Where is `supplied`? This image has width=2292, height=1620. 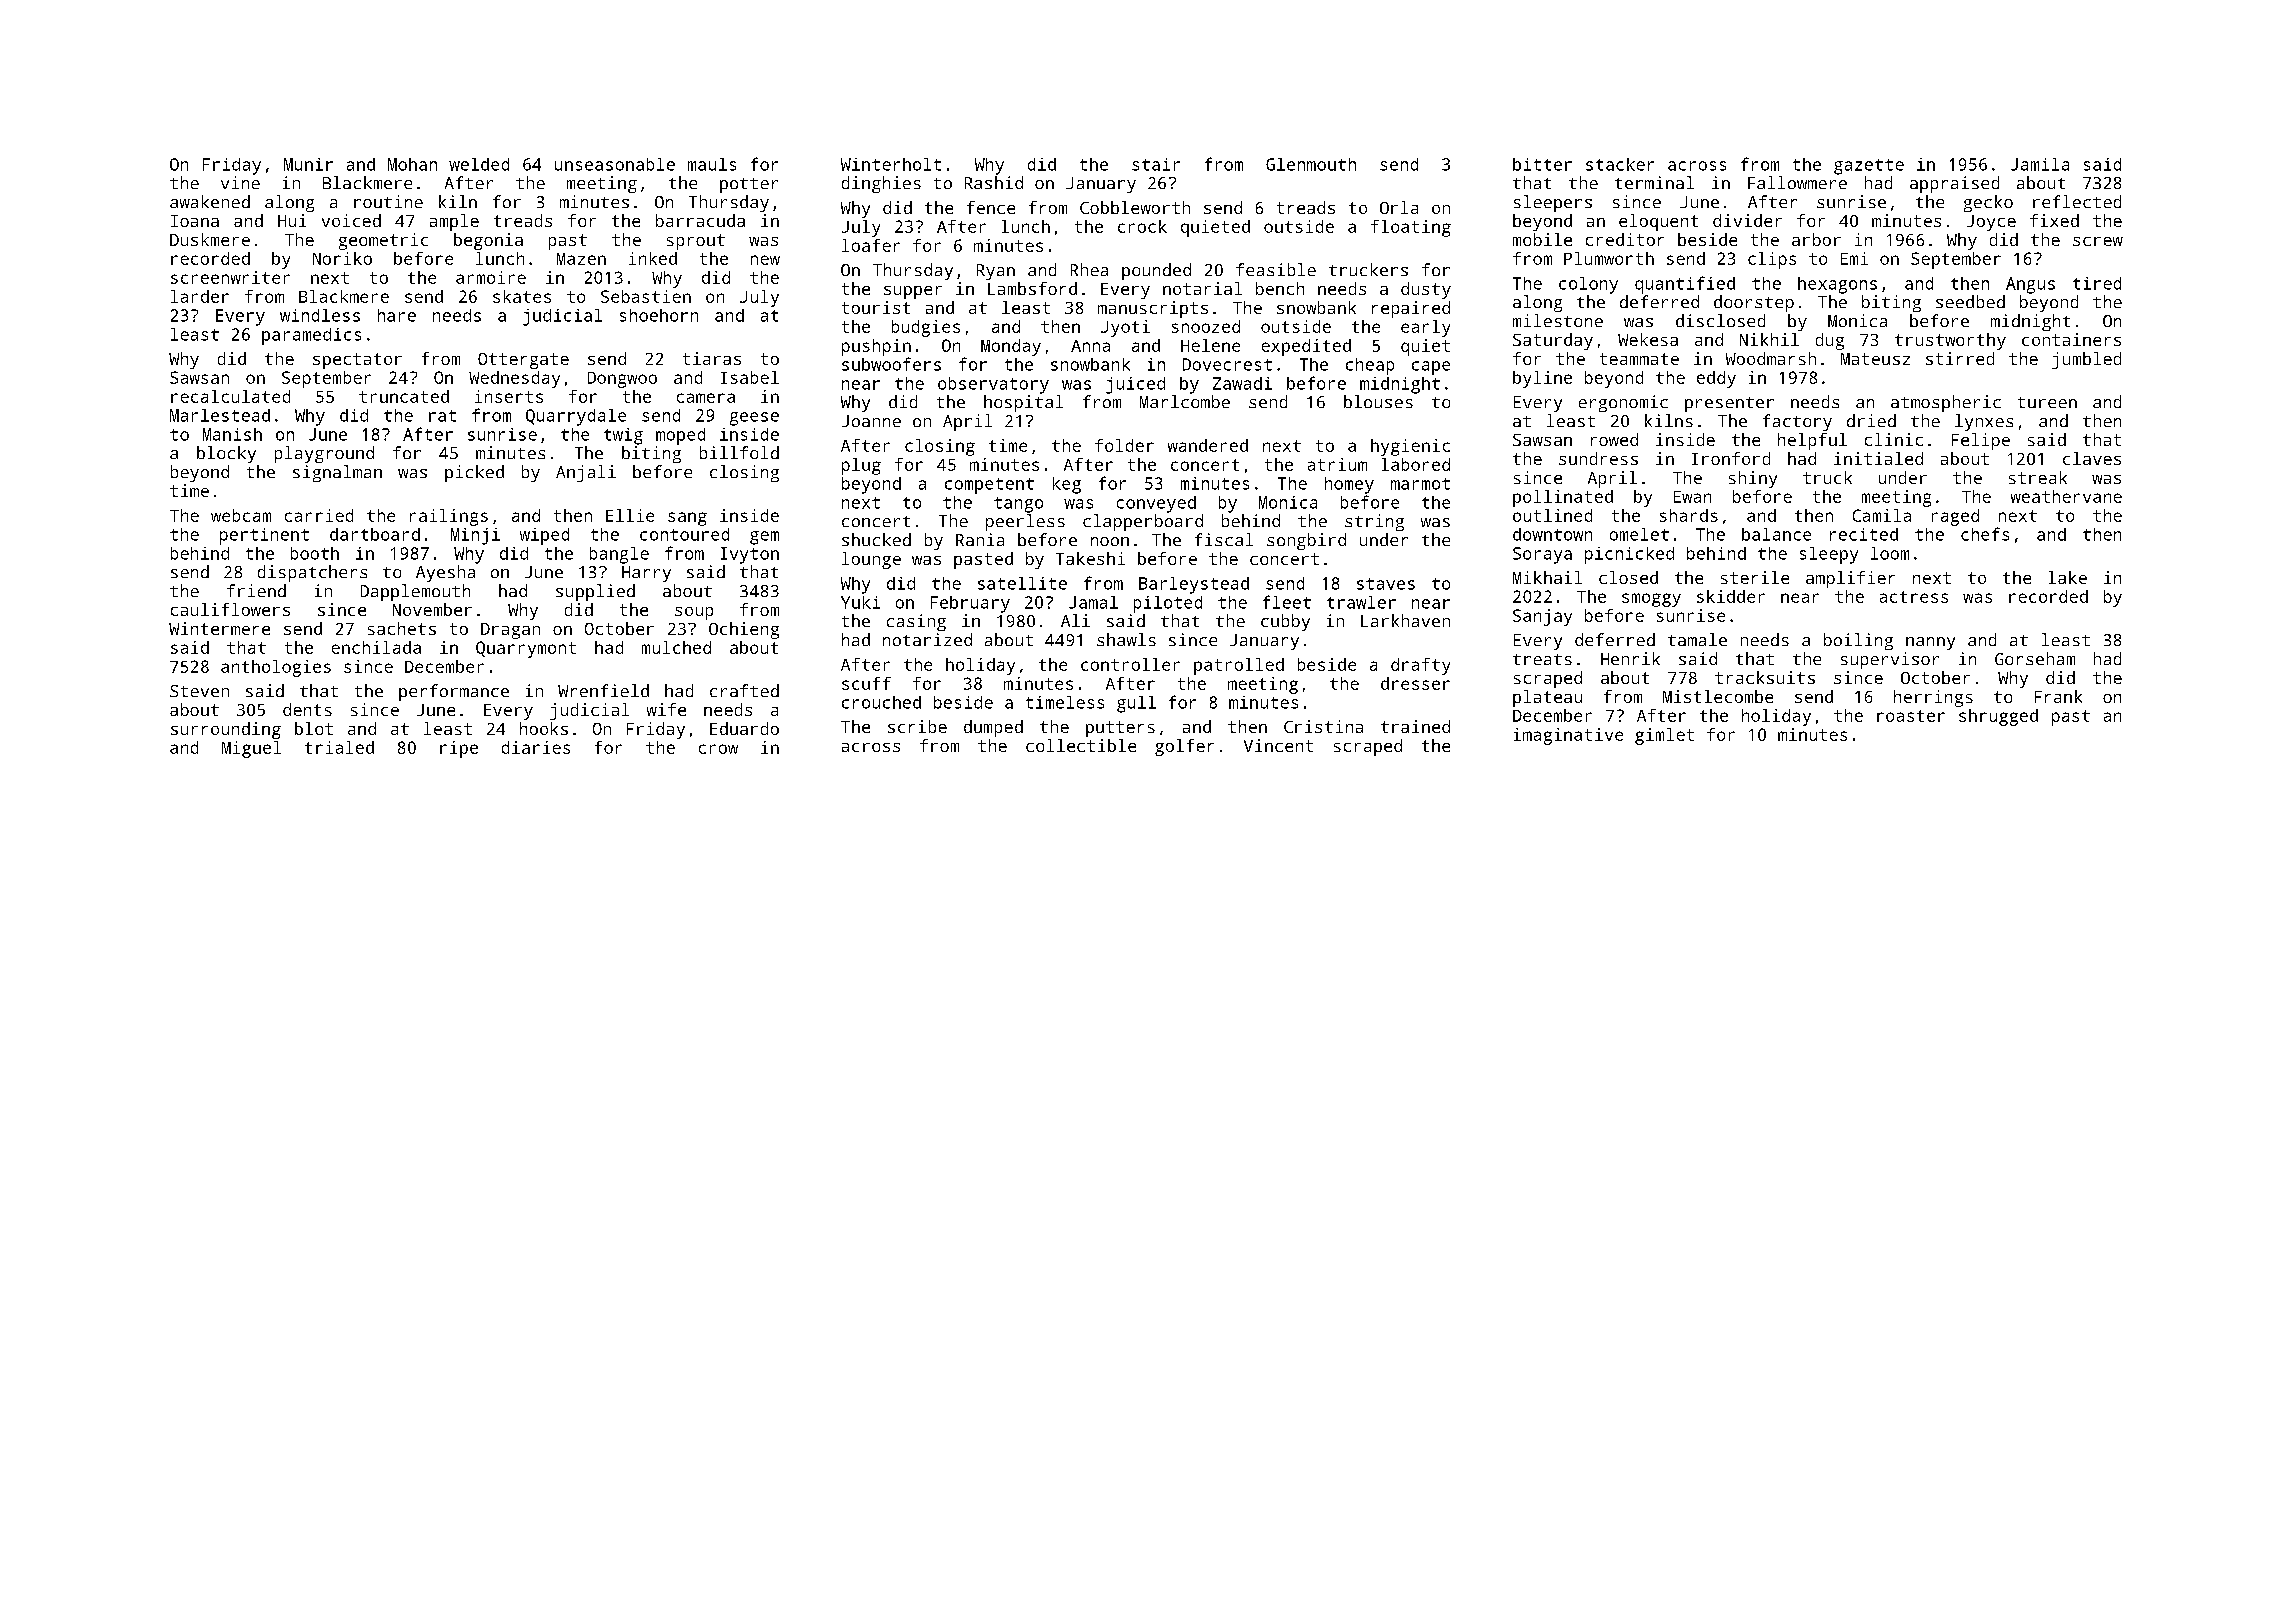
supplied is located at coordinates (595, 592).
